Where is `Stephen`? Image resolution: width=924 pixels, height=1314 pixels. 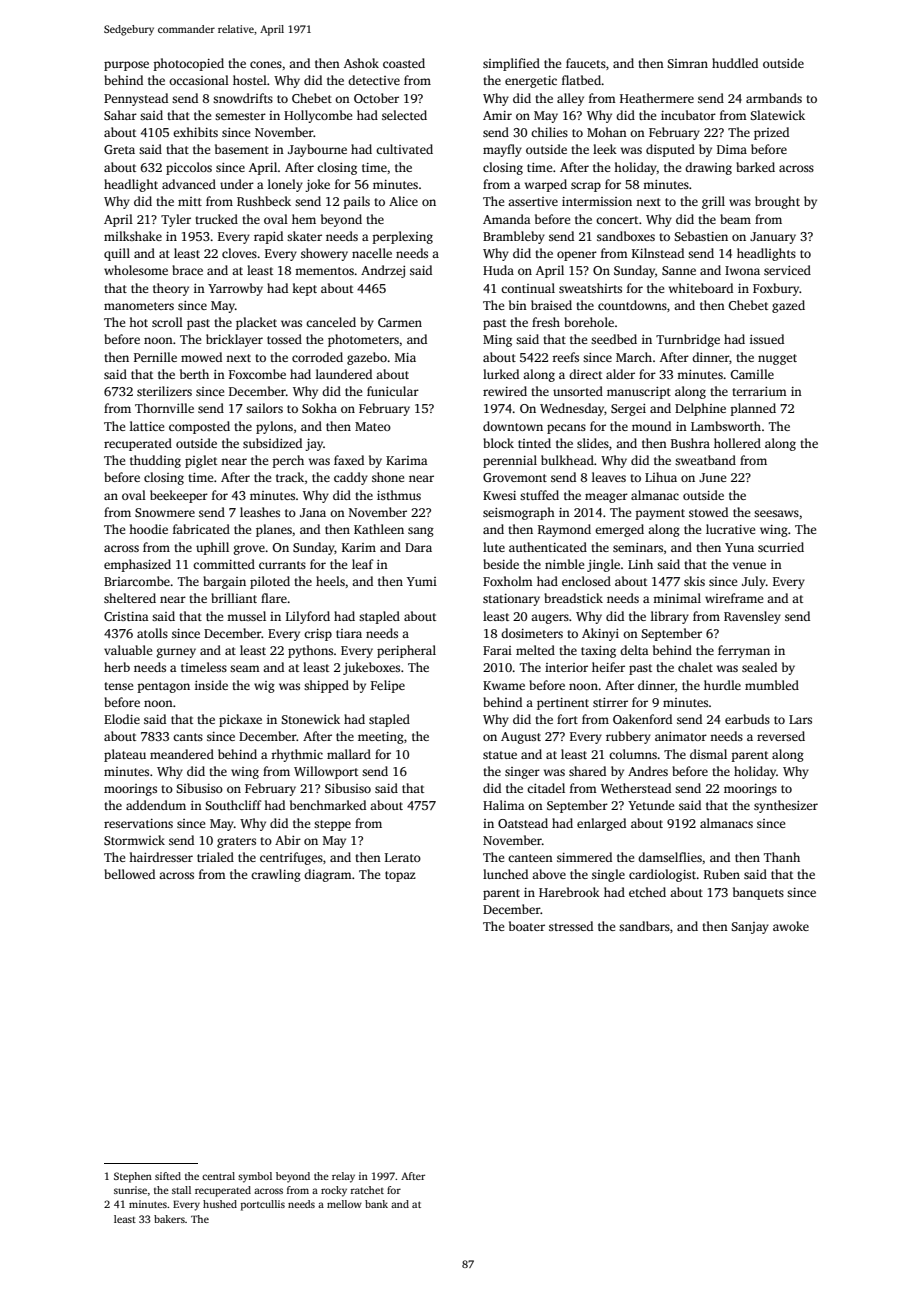
Stephen is located at coordinates (133, 1177).
